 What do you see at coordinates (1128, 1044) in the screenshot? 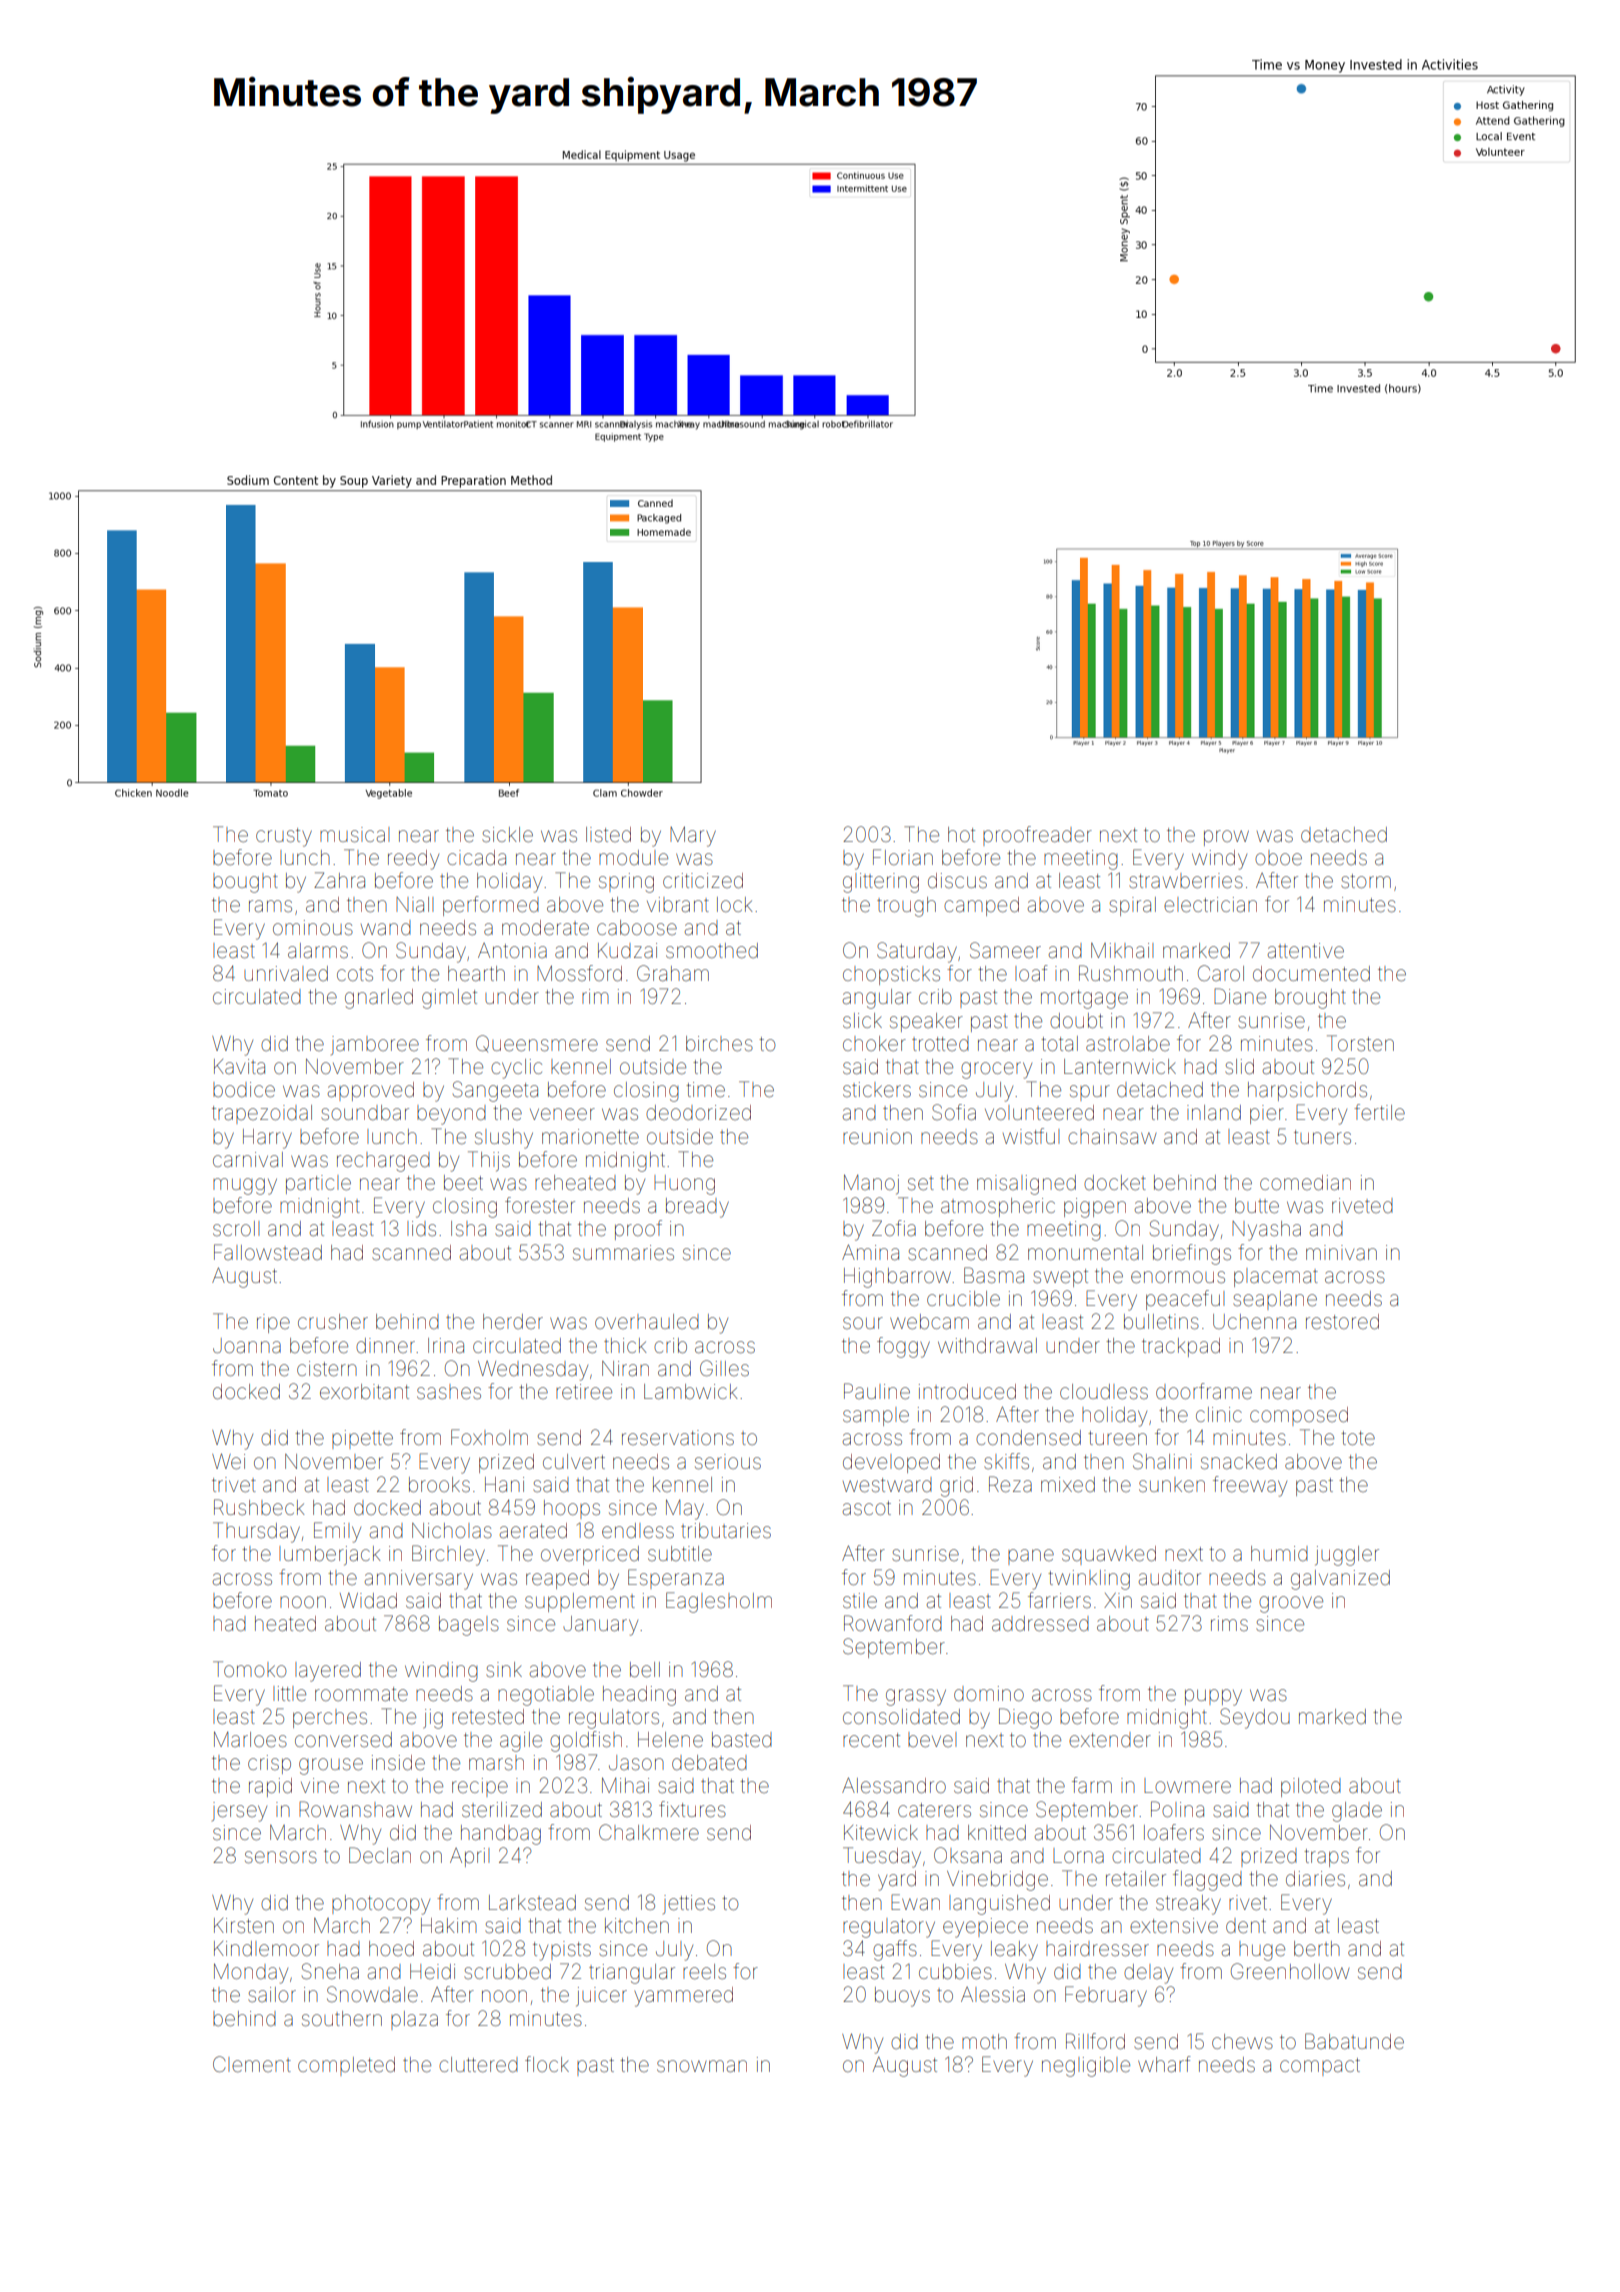
I see `astrolabe` at bounding box center [1128, 1044].
